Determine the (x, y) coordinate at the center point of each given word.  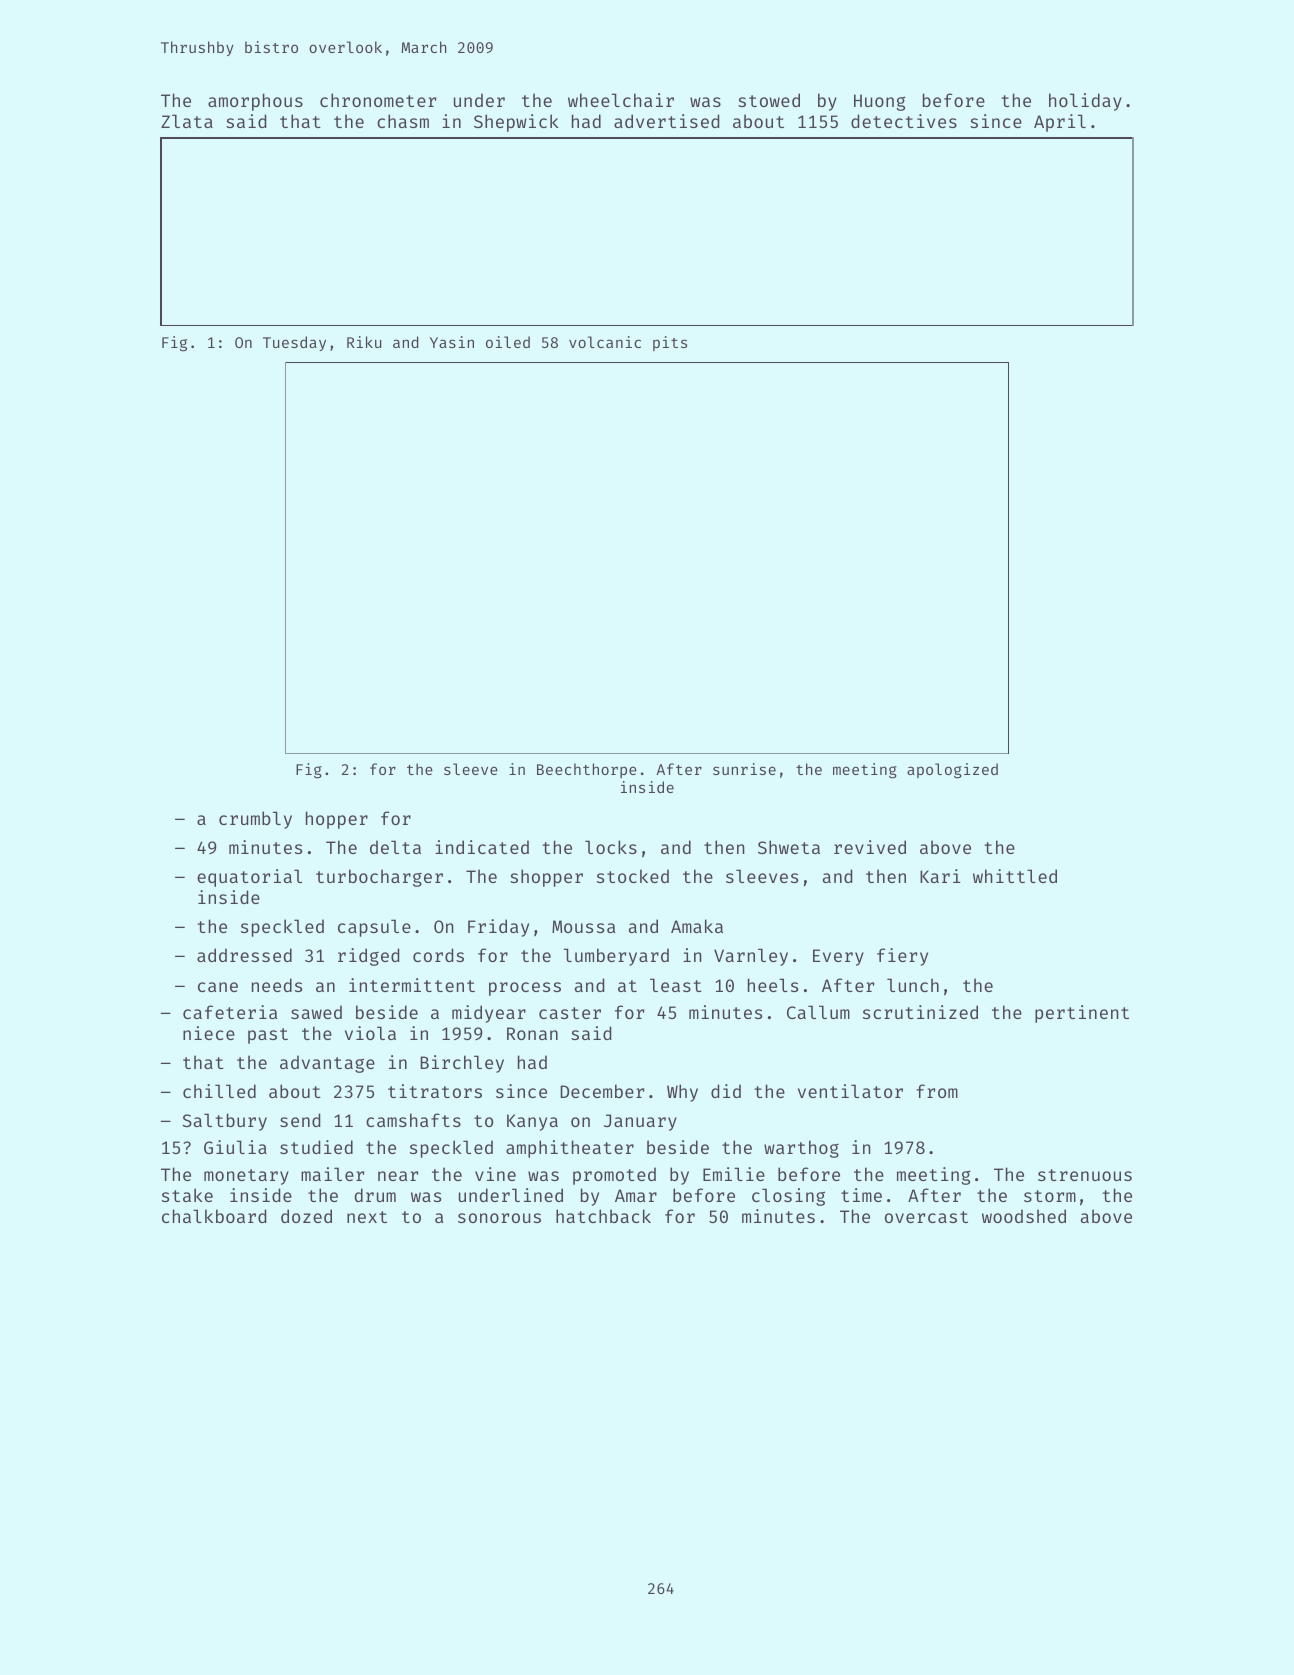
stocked (633, 876)
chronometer (378, 100)
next (367, 1217)
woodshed (1024, 1216)
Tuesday (294, 343)
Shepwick (516, 123)
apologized (952, 771)
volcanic (605, 342)
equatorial (249, 878)
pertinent (1082, 1014)
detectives (904, 121)
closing (788, 1197)
